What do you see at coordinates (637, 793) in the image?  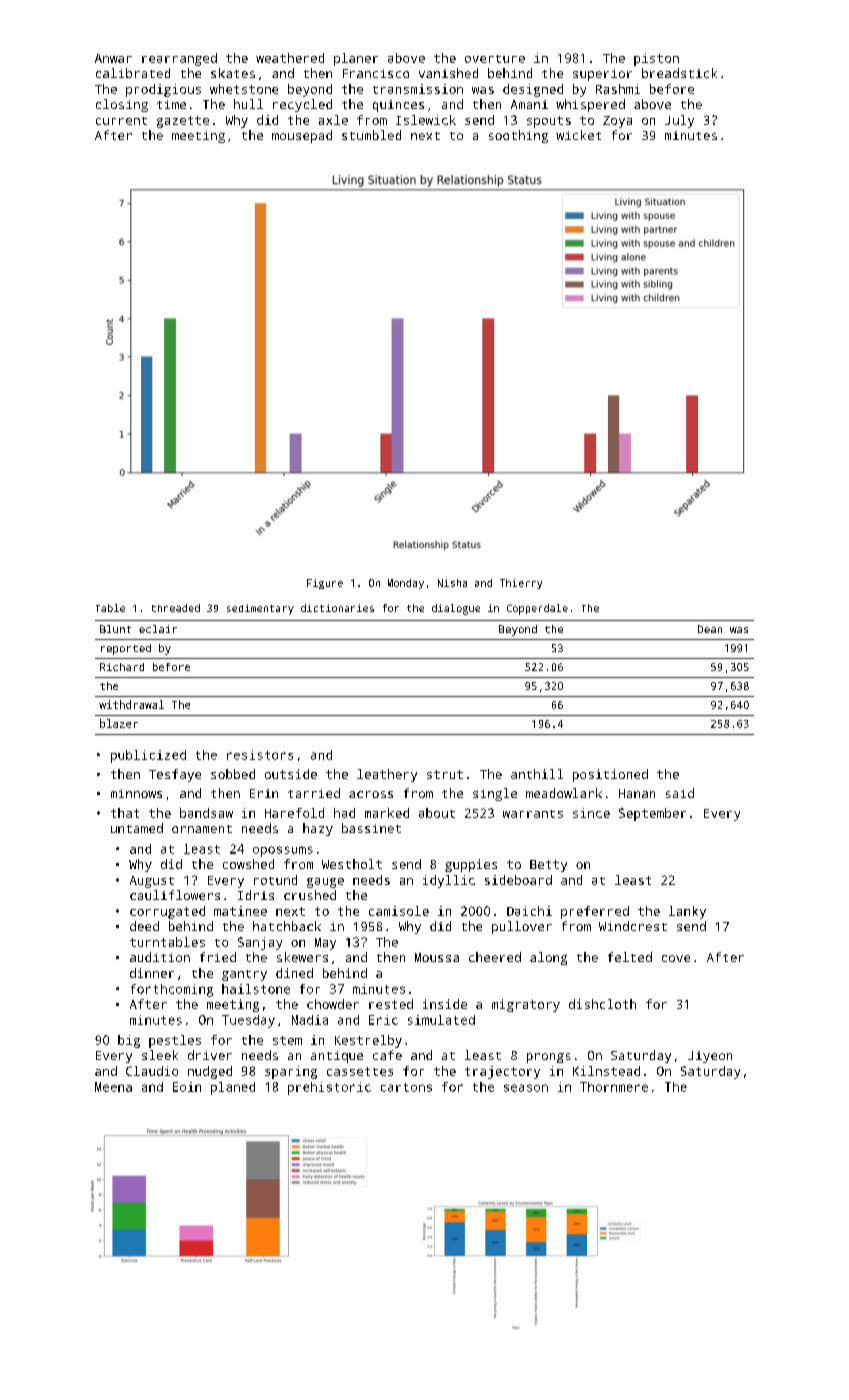 I see `Hanan` at bounding box center [637, 793].
